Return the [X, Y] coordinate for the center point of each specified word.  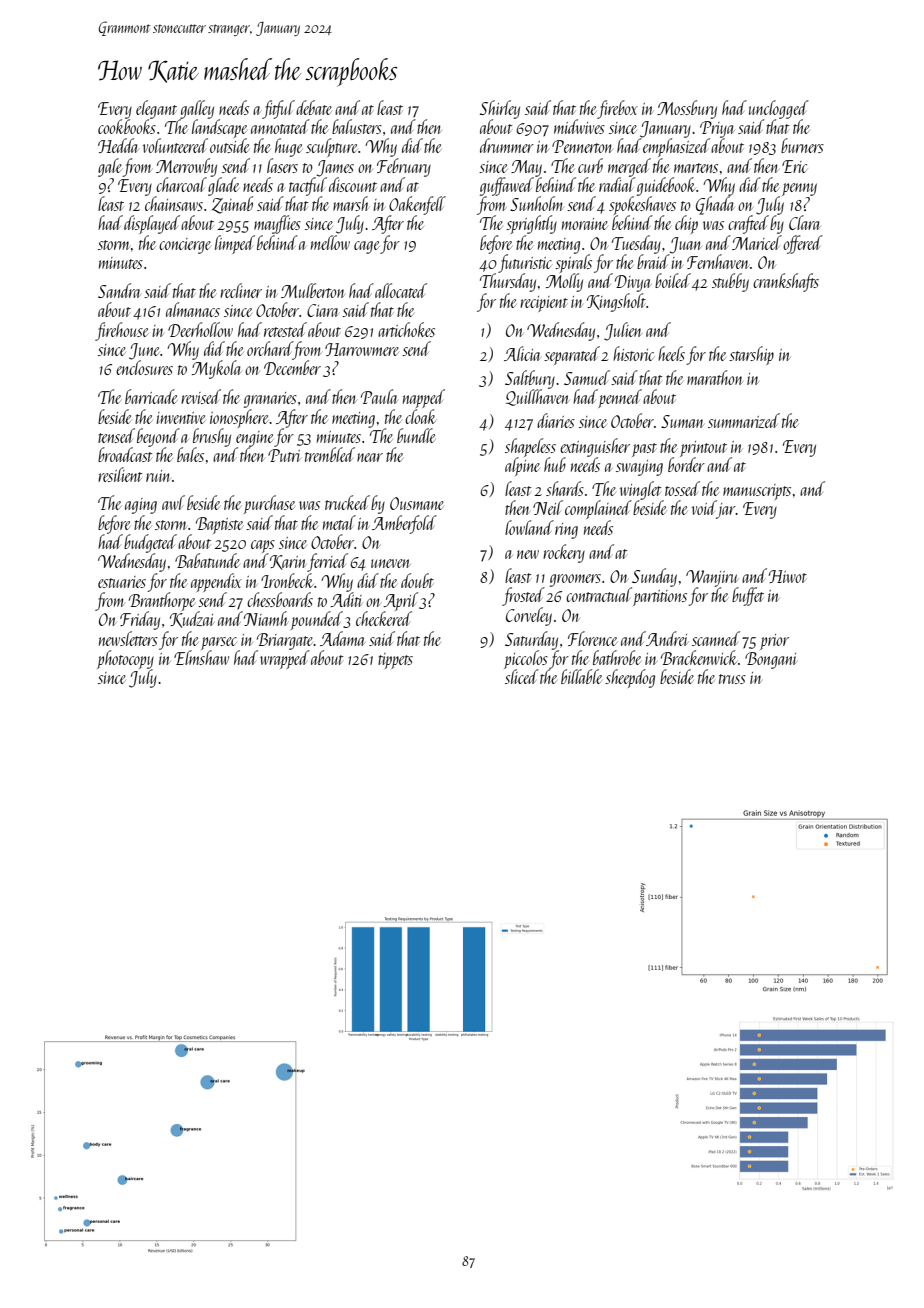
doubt [417, 580]
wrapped [285, 659]
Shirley [500, 109]
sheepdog [630, 678]
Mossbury [687, 109]
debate [314, 107]
